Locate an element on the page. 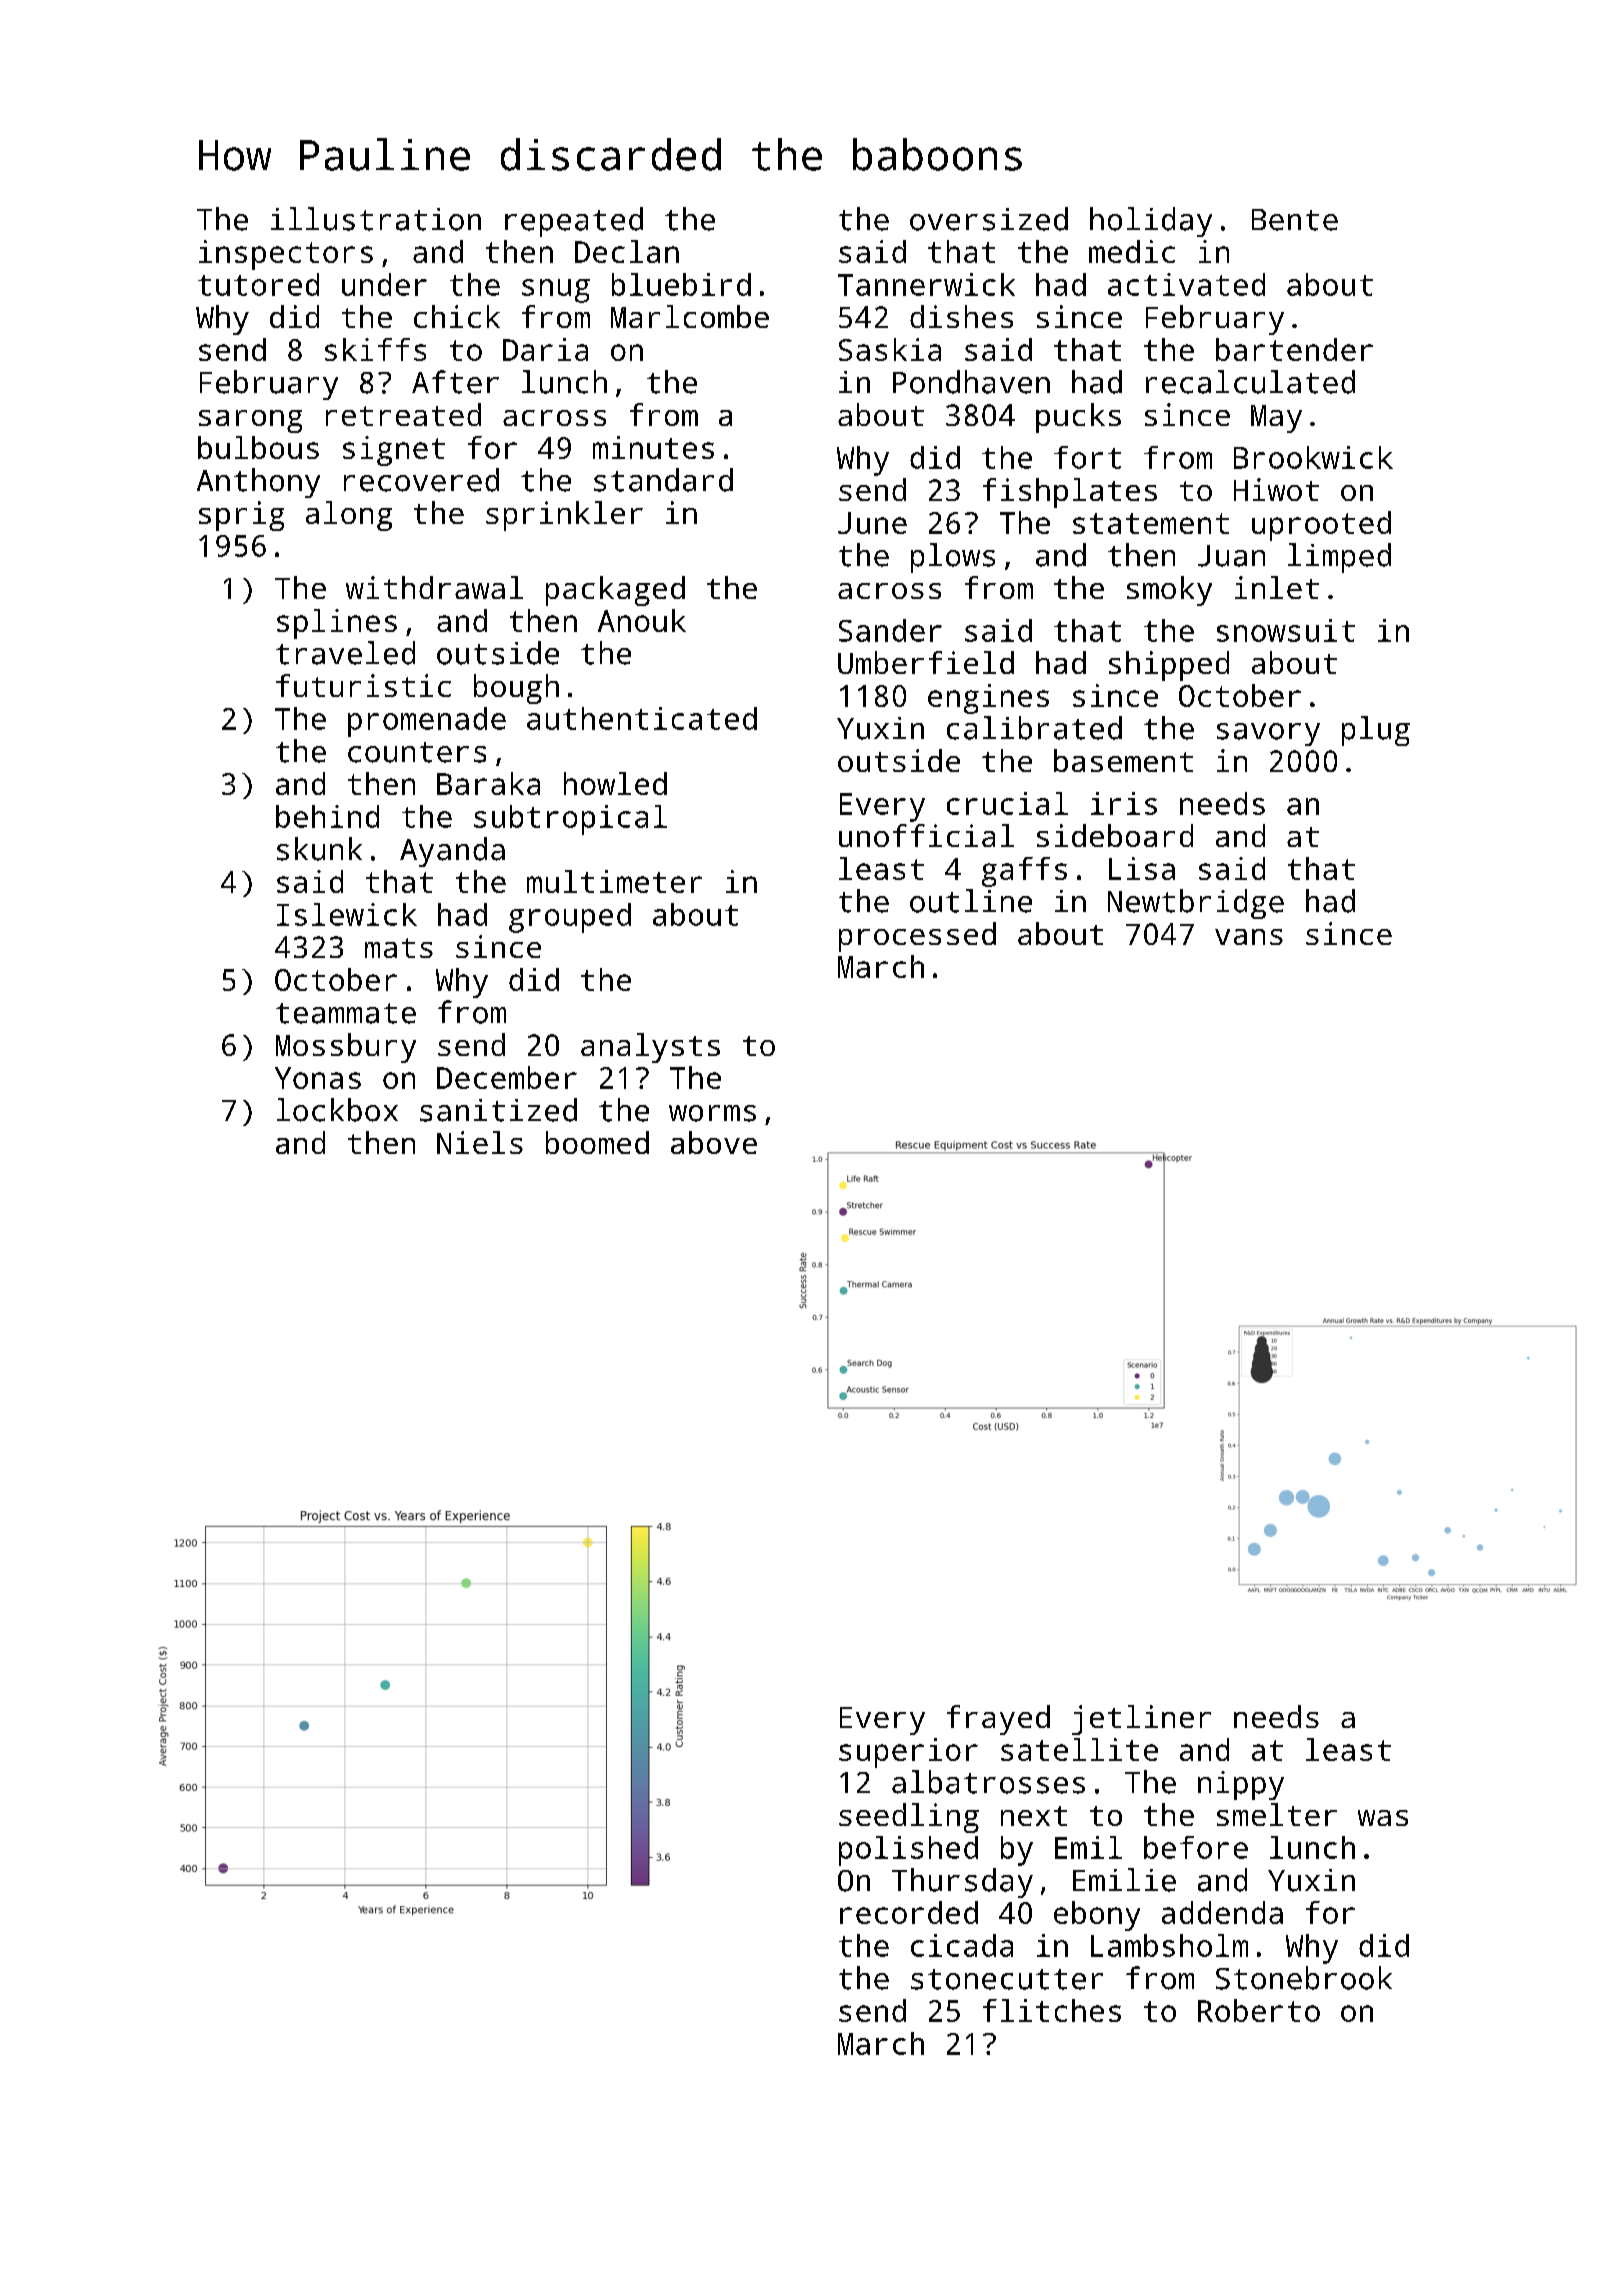  ebony is located at coordinates (1097, 1916).
